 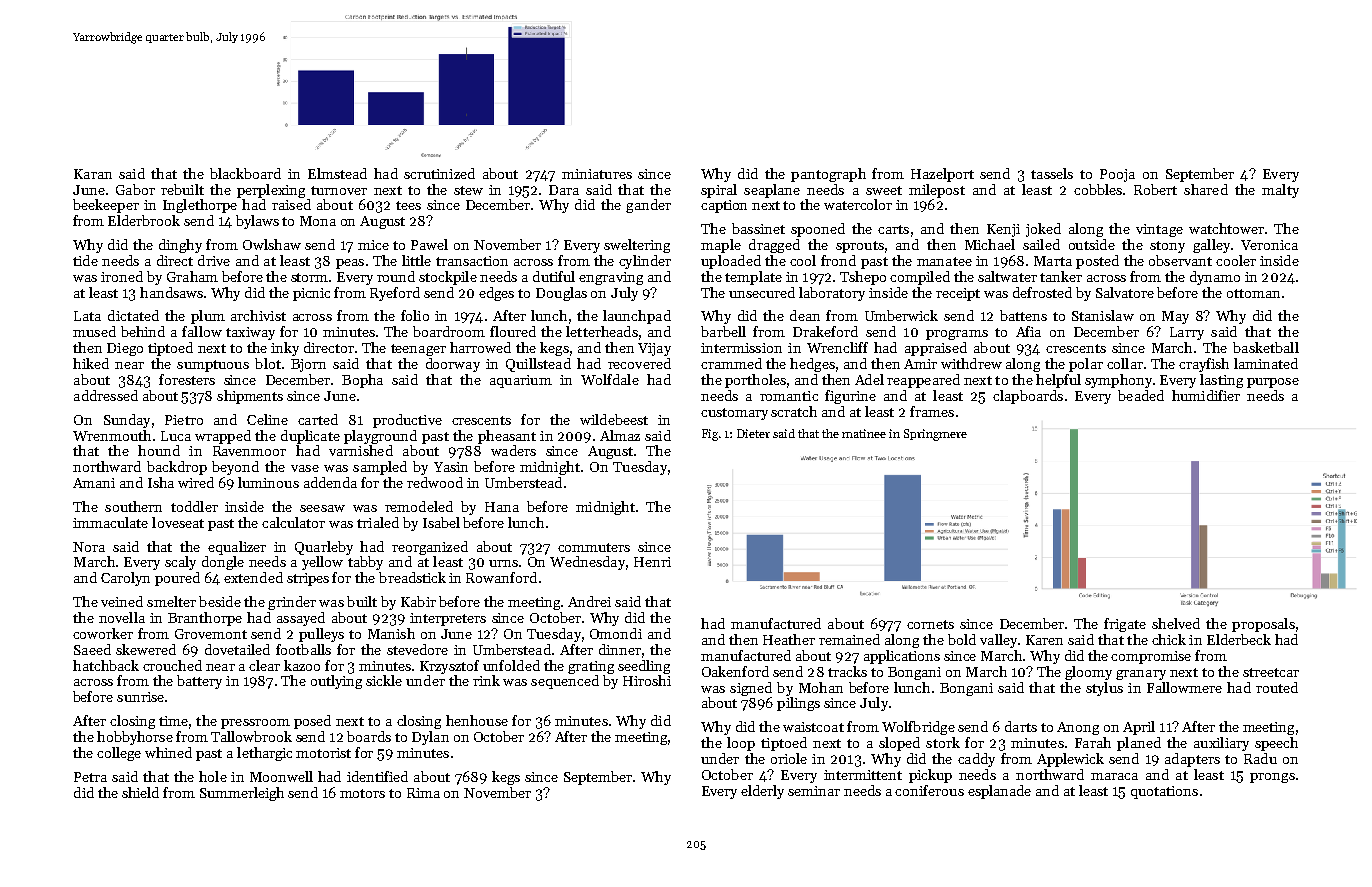 I want to click on Elmstead, so click(x=337, y=173).
